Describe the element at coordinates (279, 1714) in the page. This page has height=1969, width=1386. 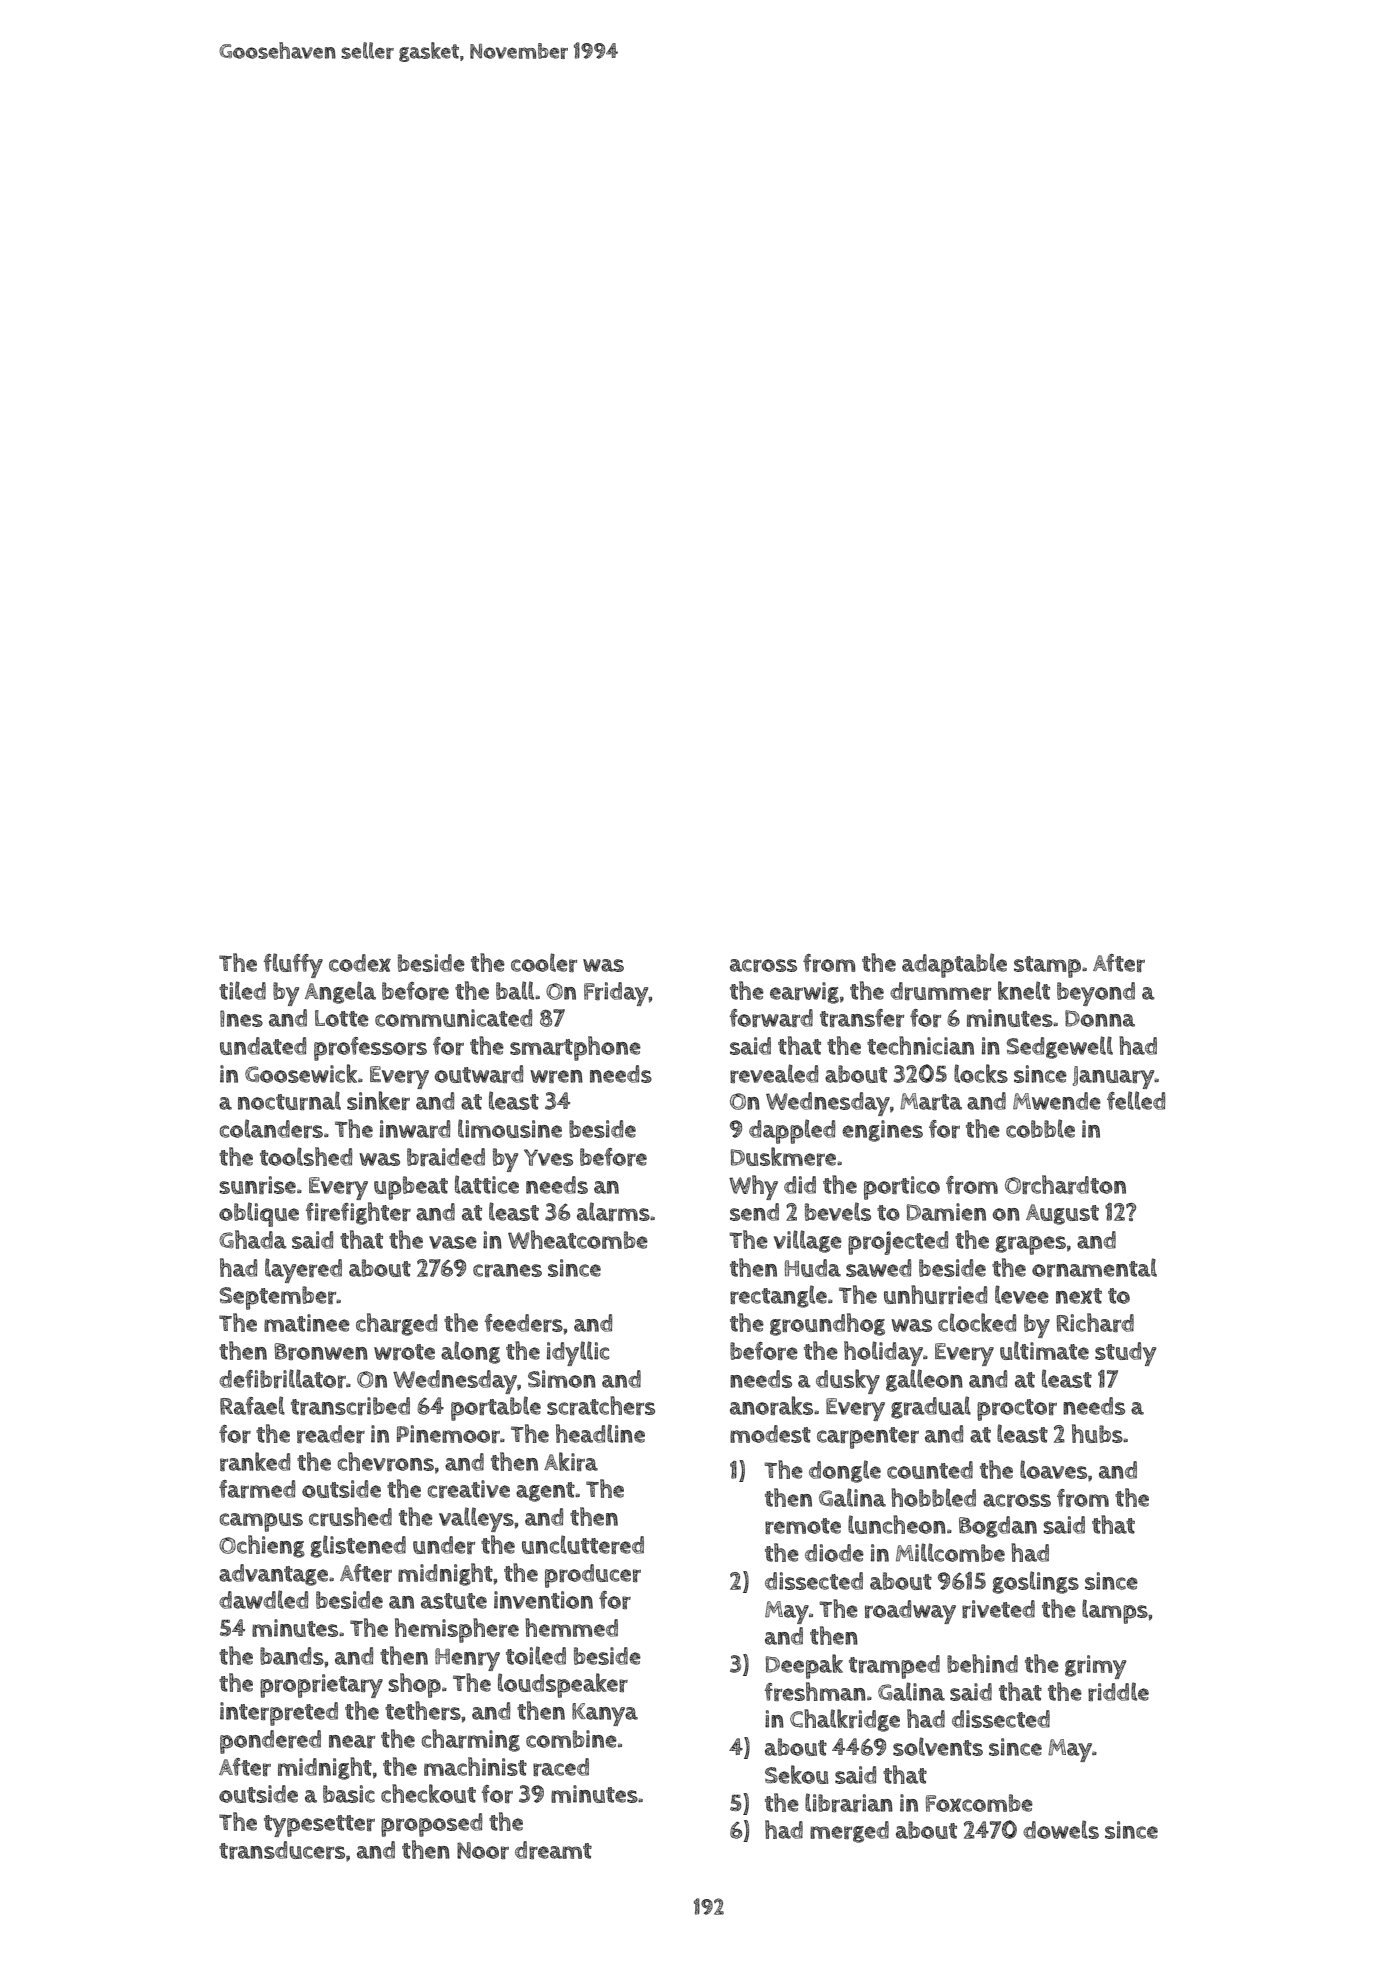
I see `interpreted` at that location.
